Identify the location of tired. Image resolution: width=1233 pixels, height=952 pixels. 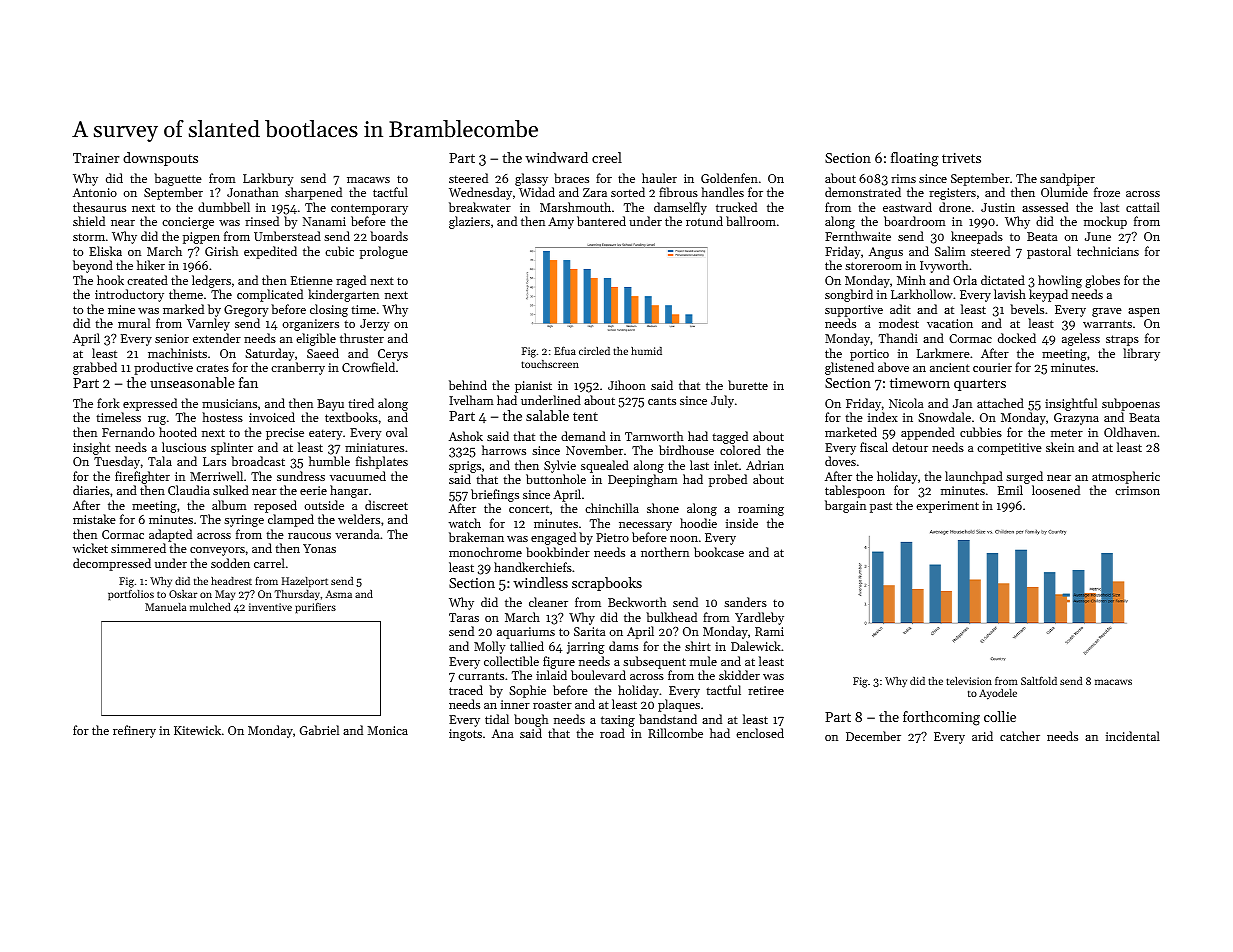
(361, 403).
